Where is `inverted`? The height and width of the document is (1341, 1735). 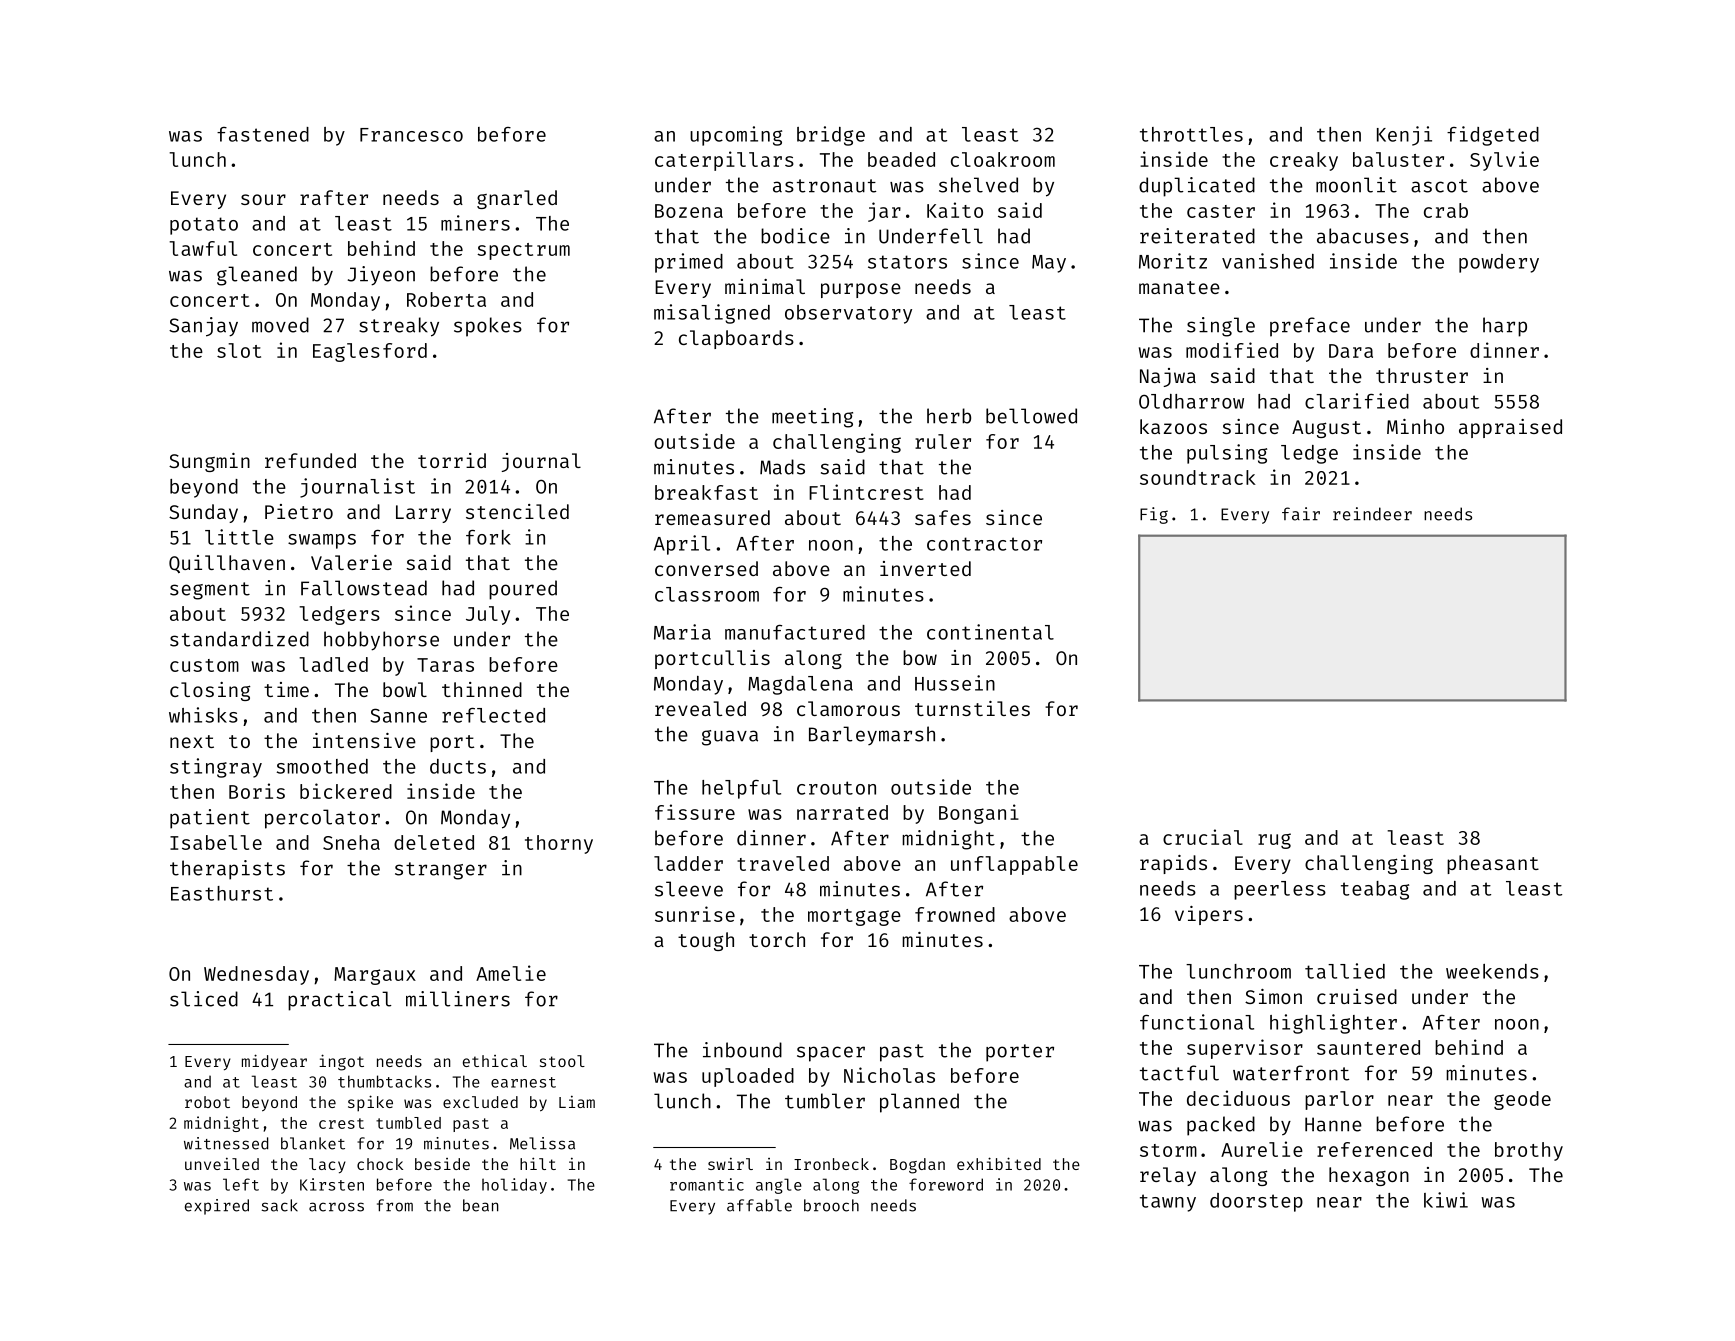
inverted is located at coordinates (925, 568).
